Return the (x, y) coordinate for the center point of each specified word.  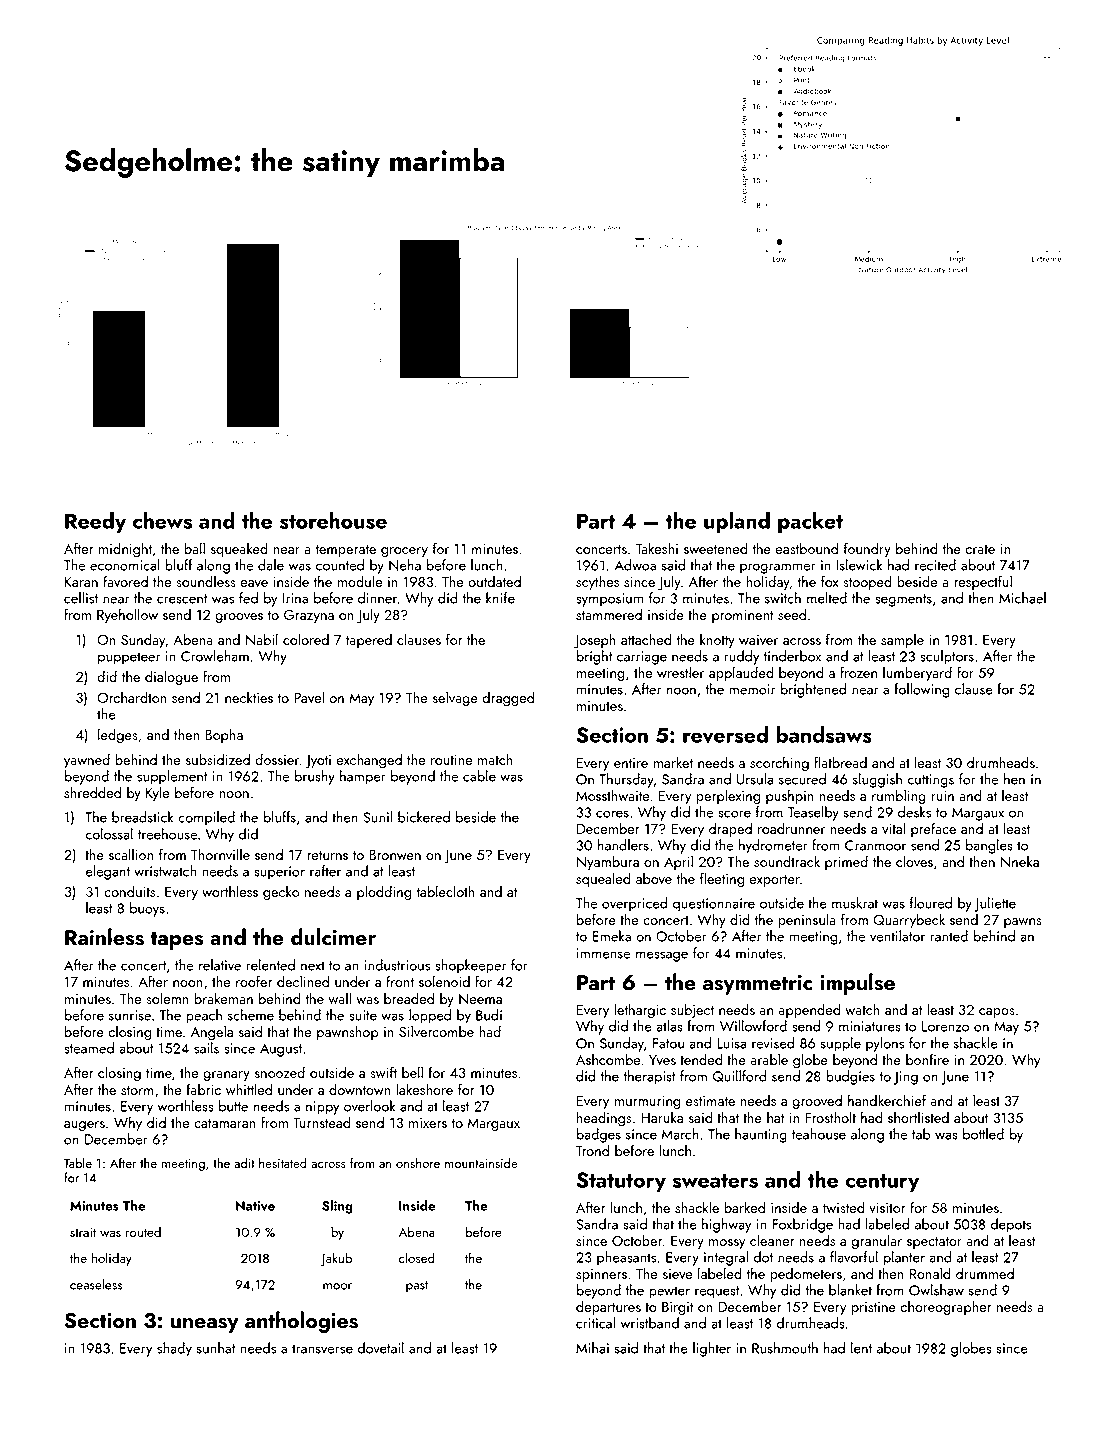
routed (143, 1231)
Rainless (104, 937)
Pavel (309, 697)
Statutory (621, 1182)
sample (902, 641)
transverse (322, 1349)
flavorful (854, 1257)
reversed (725, 734)
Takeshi (657, 548)
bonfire (927, 1059)
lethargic (640, 1010)
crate (980, 549)
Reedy (95, 522)
